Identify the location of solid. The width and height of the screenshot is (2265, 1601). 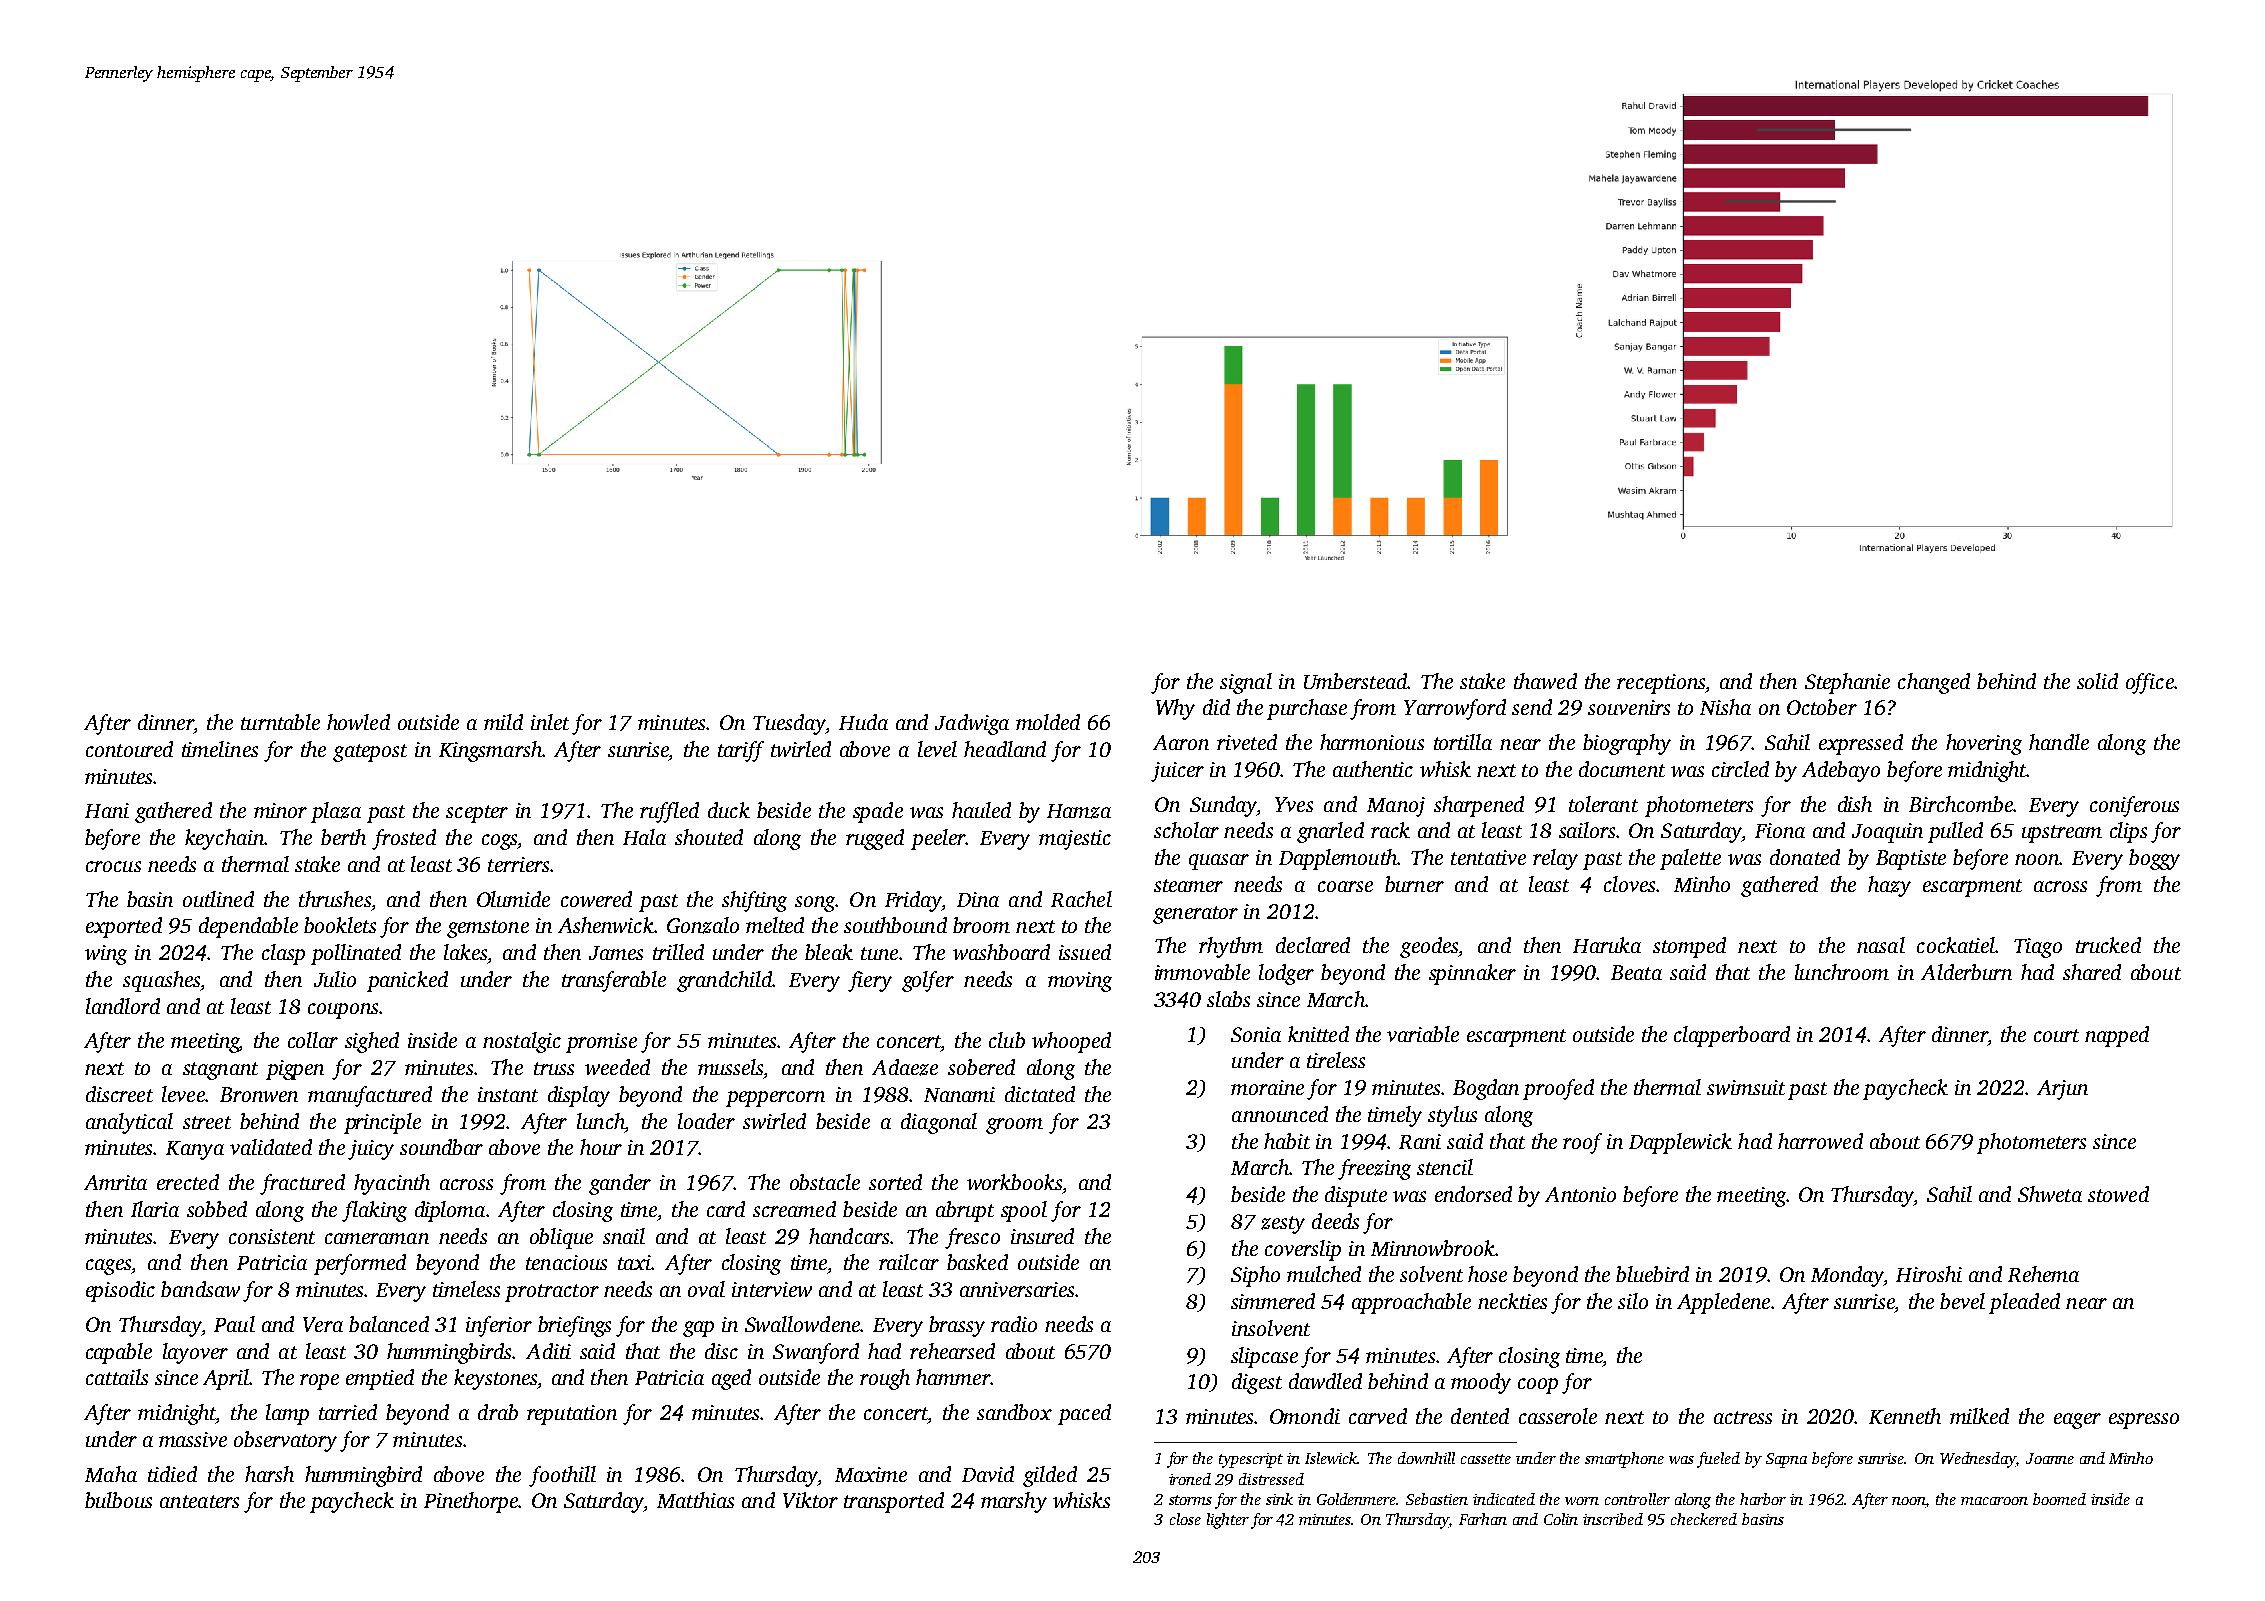
(2097, 681).
